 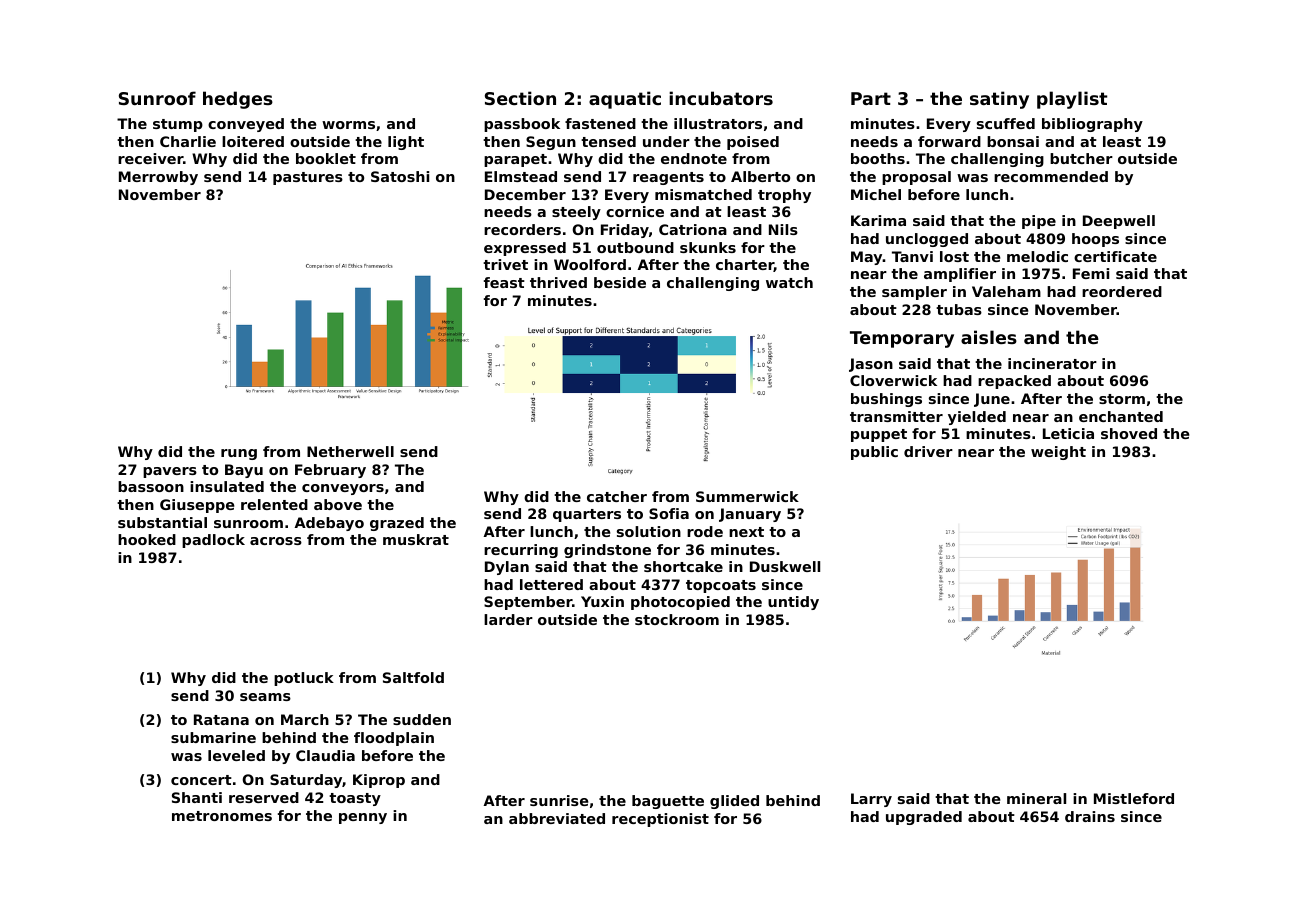 I want to click on Deepwell, so click(x=1119, y=222).
